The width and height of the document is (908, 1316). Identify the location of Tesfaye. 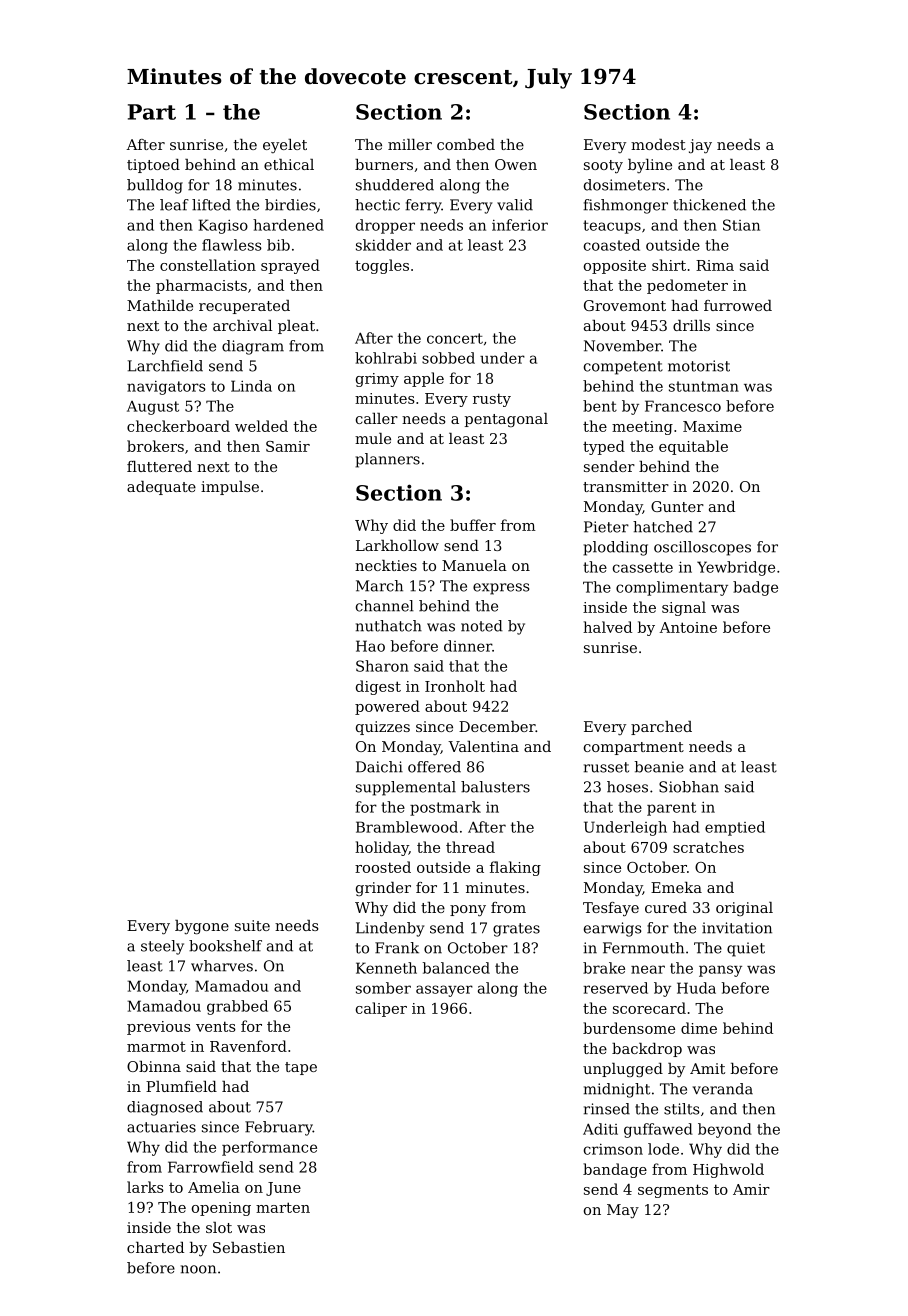
(611, 909).
